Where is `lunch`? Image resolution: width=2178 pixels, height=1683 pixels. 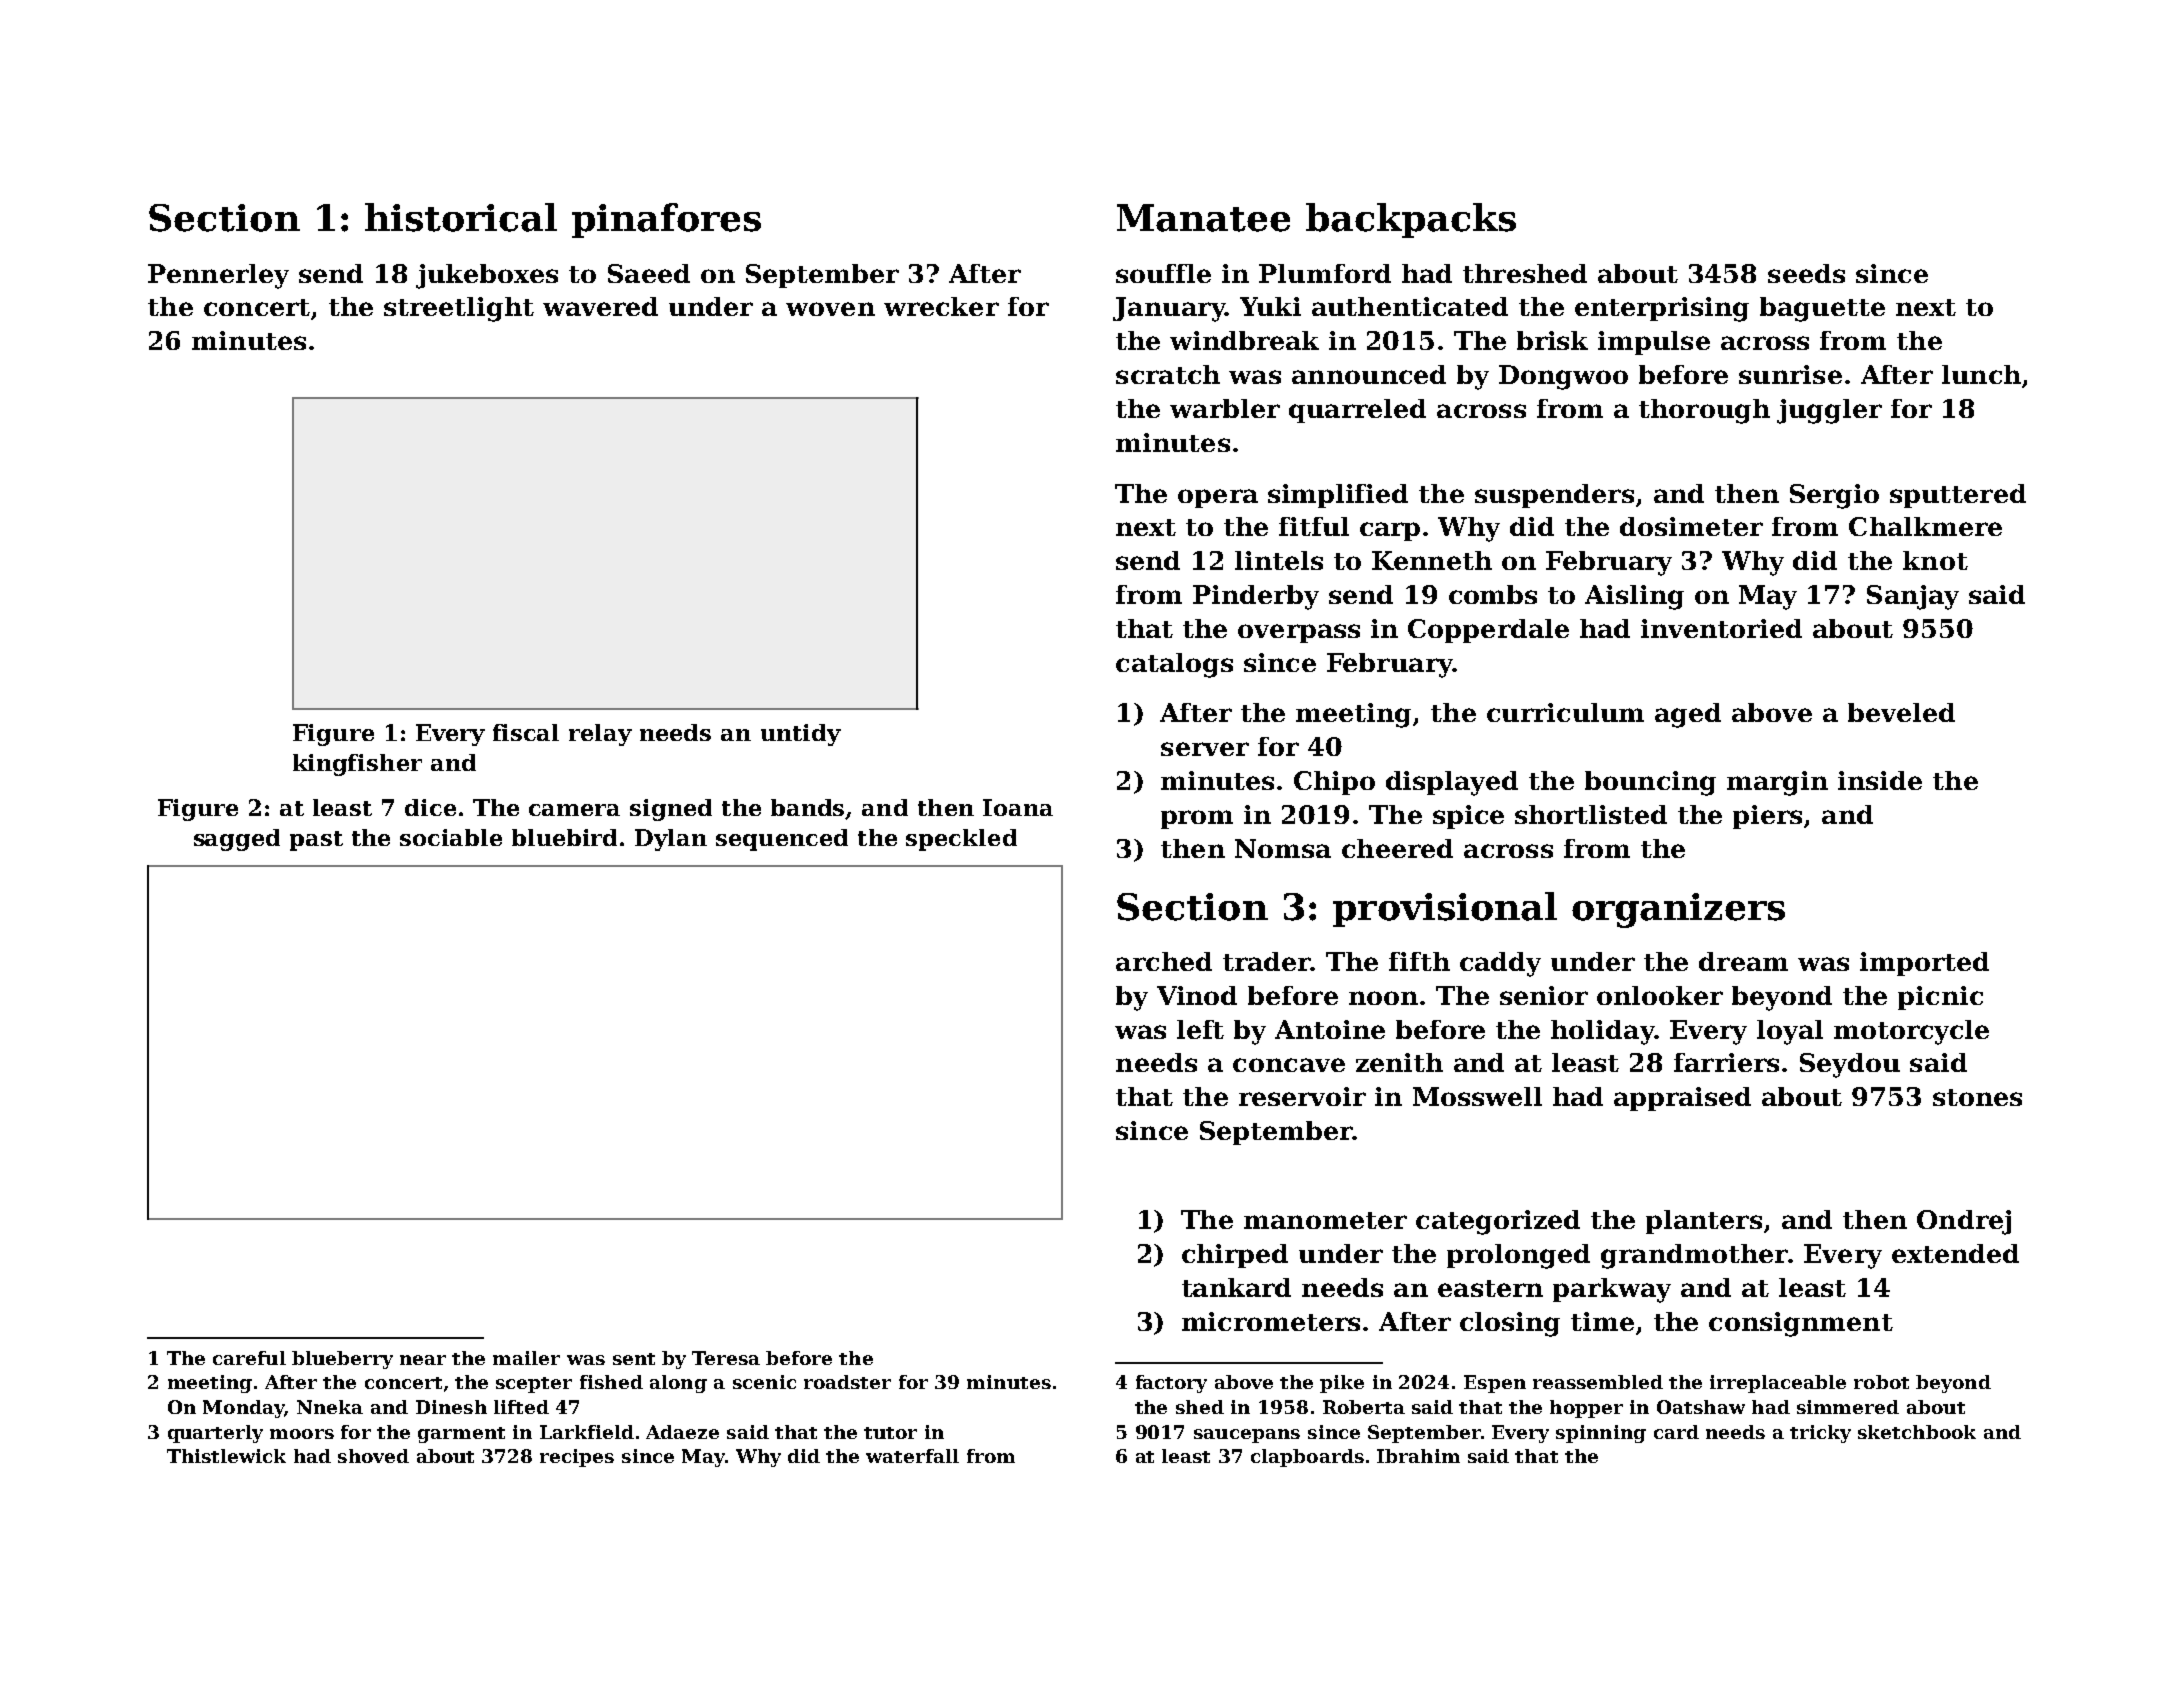 lunch is located at coordinates (1981, 374).
